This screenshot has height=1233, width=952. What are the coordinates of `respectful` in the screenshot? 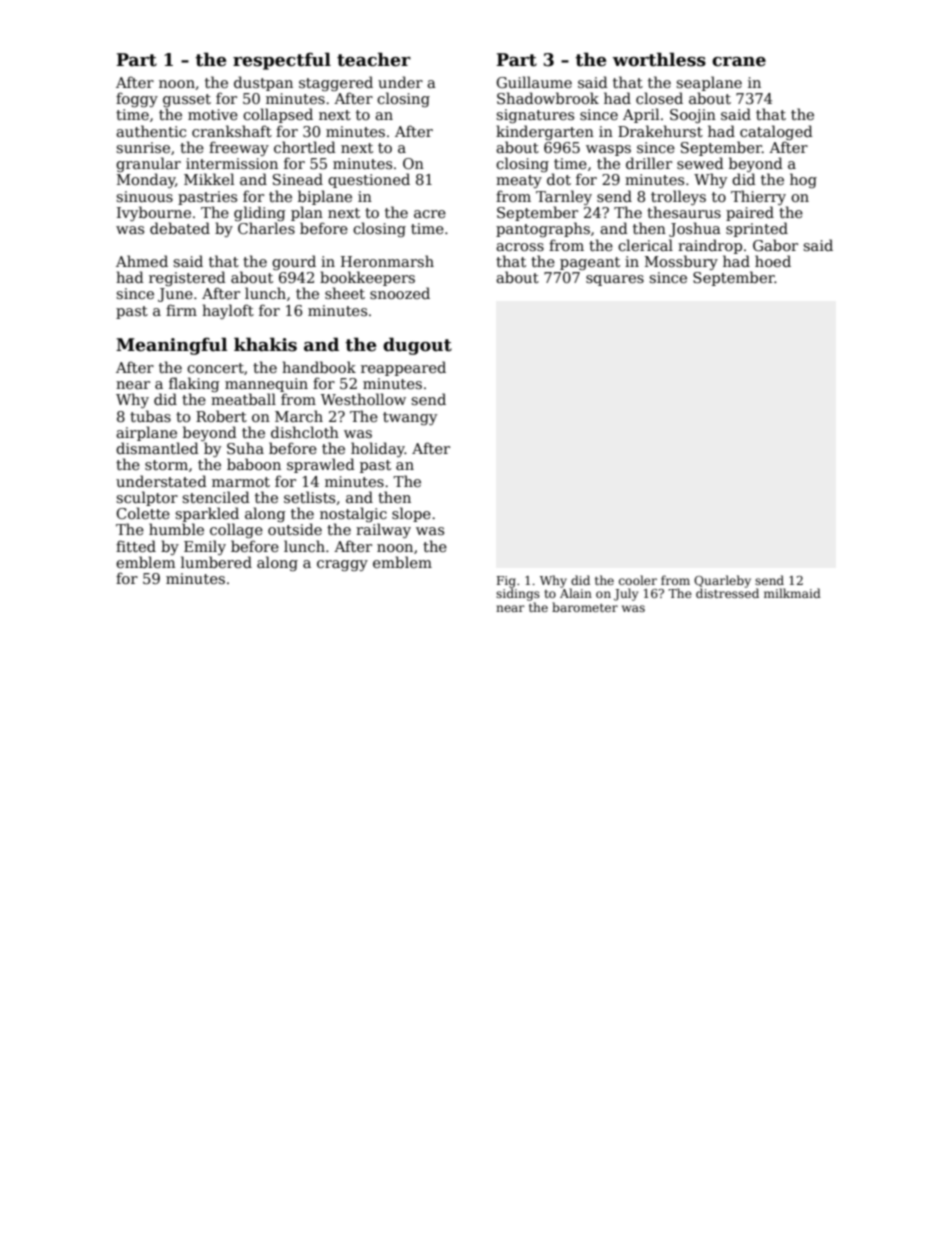 It's located at (282, 61).
